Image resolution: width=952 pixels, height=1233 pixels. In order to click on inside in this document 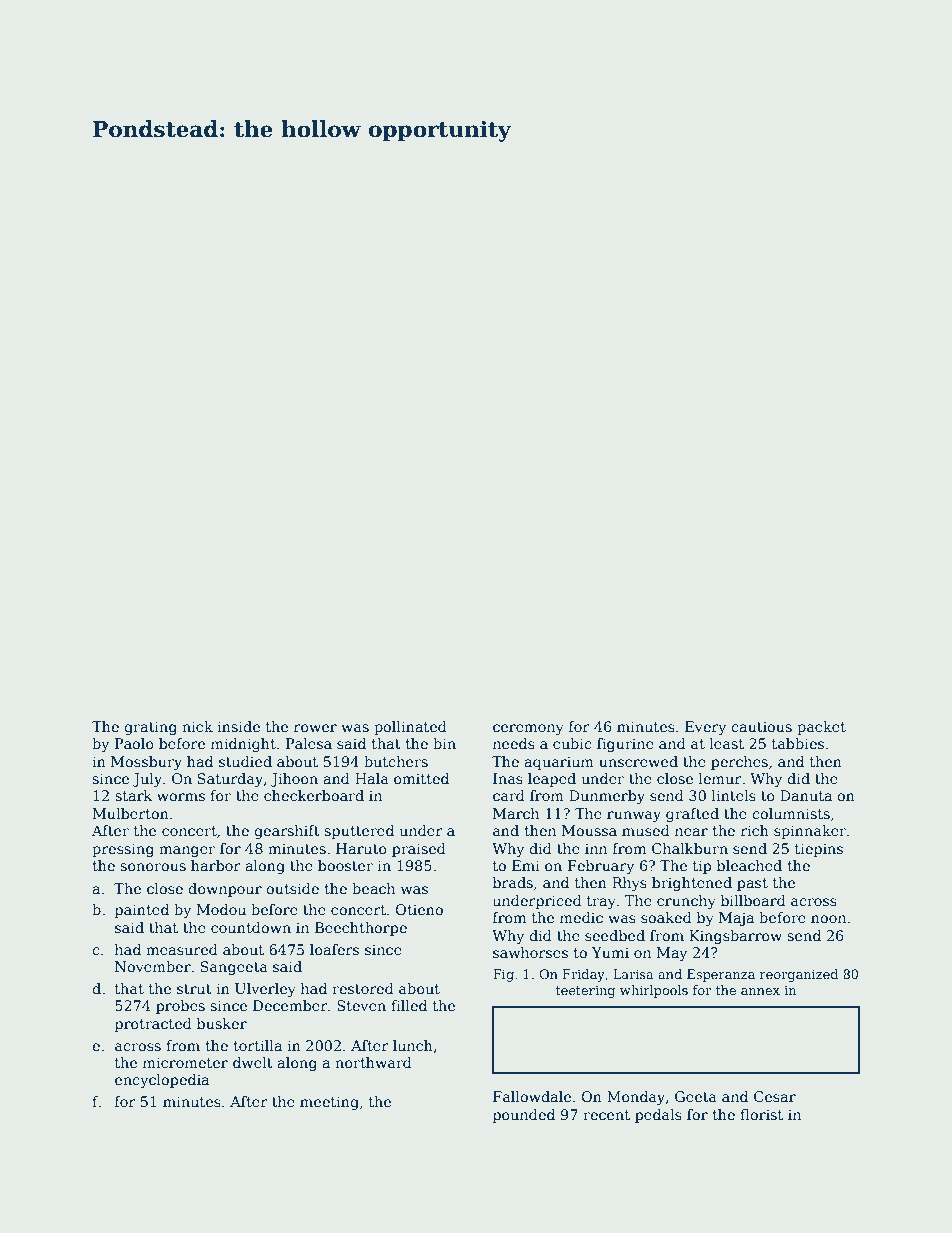, I will do `click(238, 726)`.
